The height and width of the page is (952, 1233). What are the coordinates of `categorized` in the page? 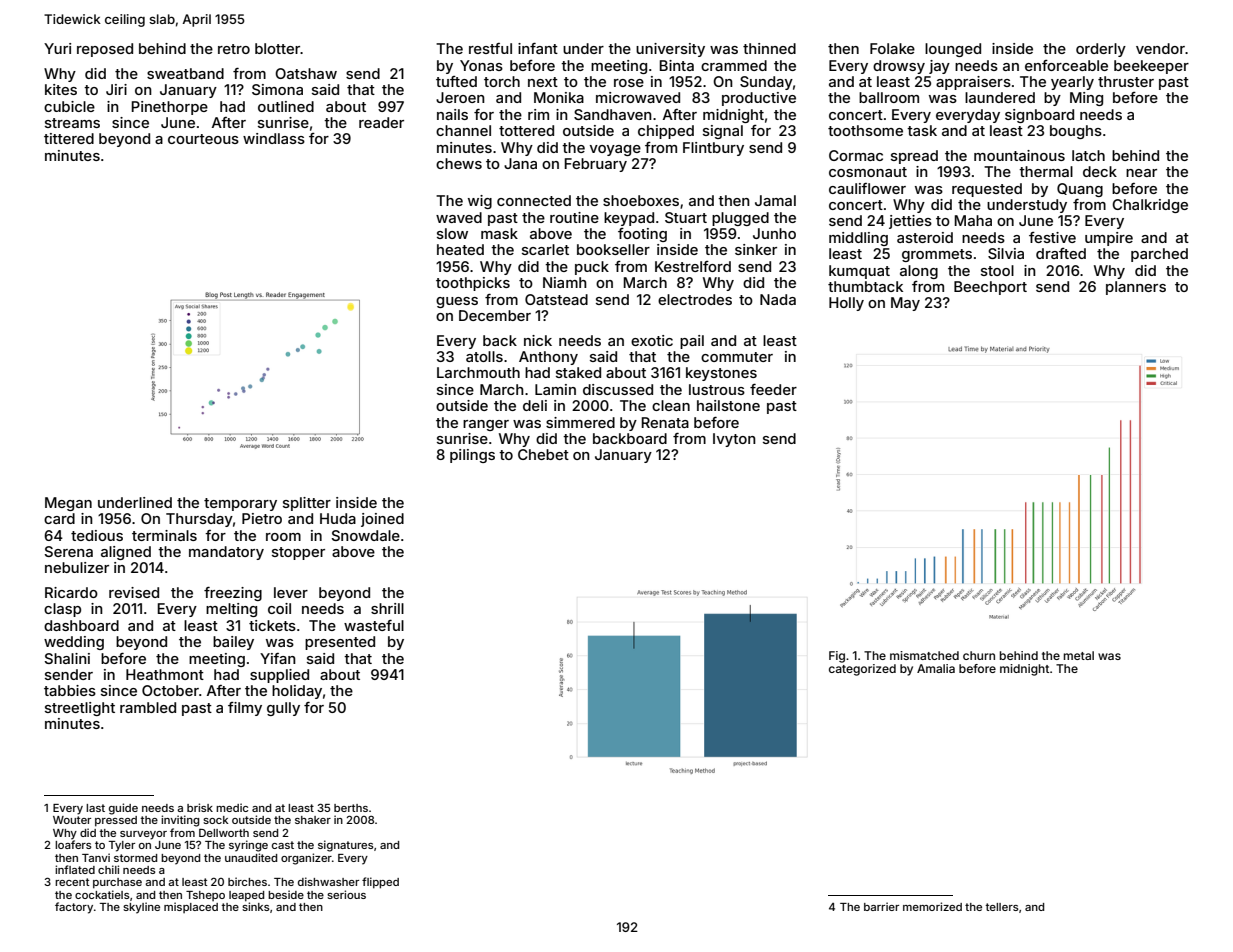 It's located at (862, 670).
